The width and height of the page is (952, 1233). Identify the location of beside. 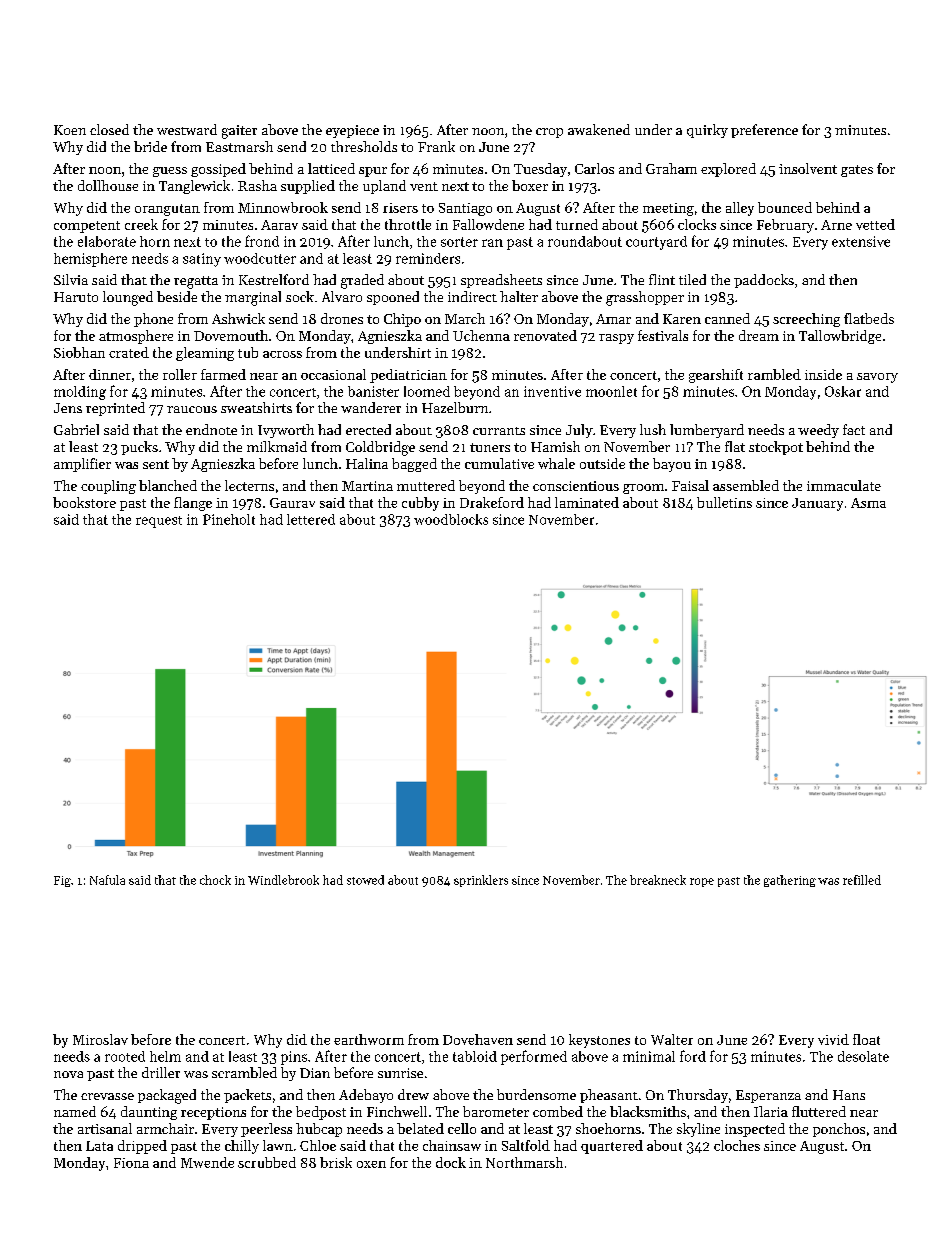
(177, 296).
